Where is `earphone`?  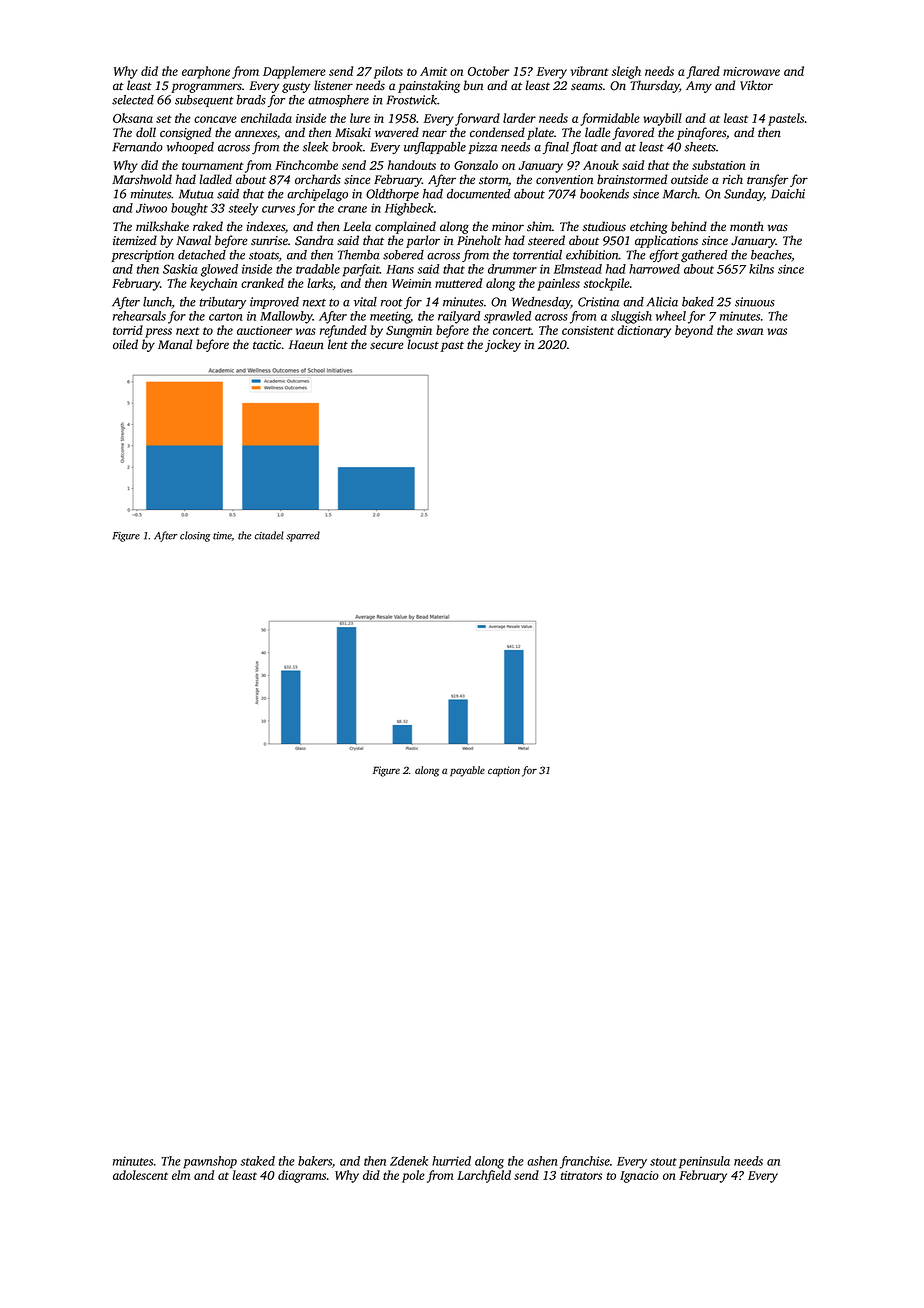 earphone is located at coordinates (206, 72).
